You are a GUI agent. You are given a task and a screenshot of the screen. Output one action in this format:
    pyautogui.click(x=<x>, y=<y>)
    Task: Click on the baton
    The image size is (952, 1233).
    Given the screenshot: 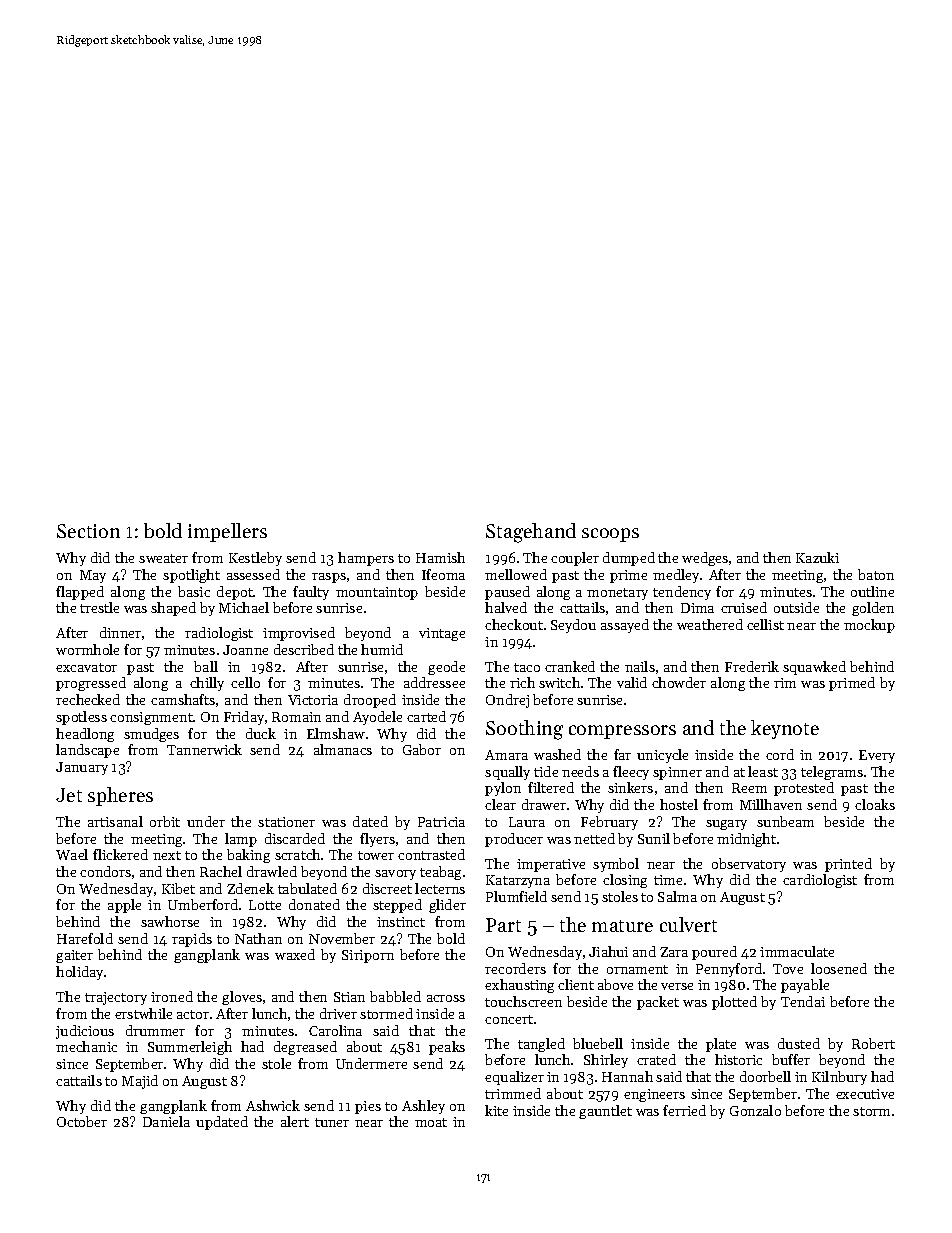 What is the action you would take?
    pyautogui.click(x=876, y=574)
